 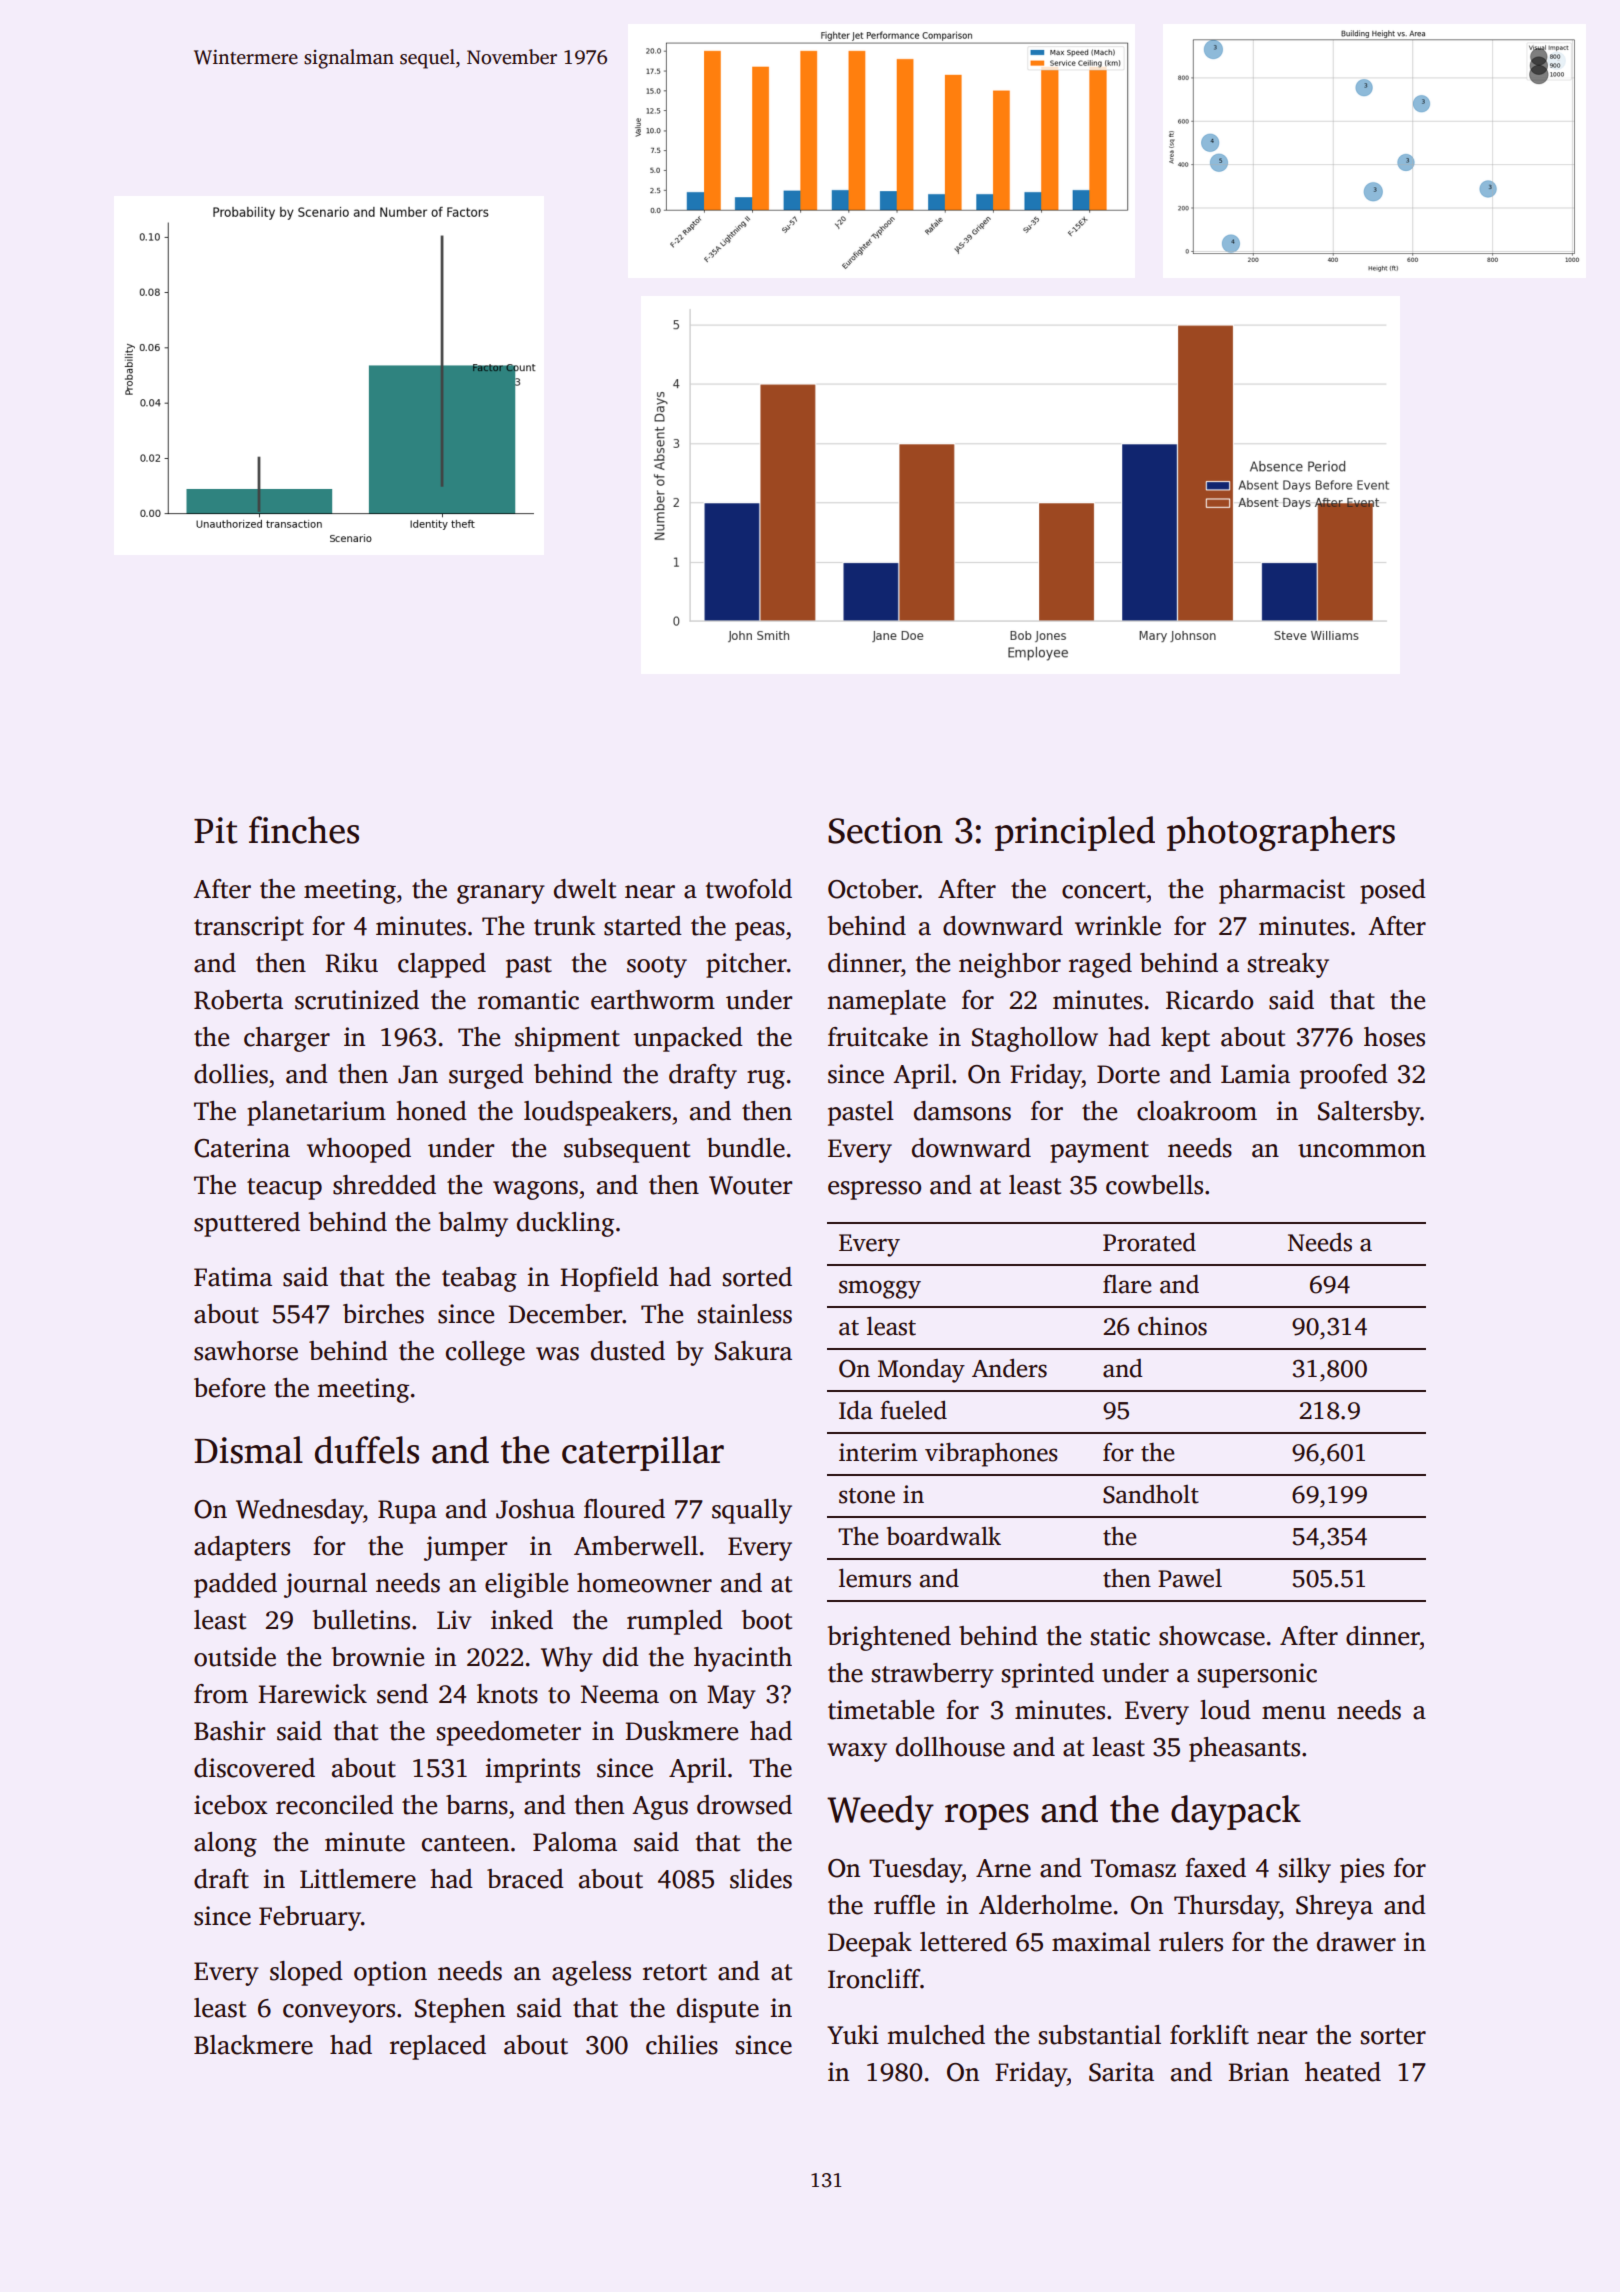 I want to click on Prorated, so click(x=1149, y=1242).
